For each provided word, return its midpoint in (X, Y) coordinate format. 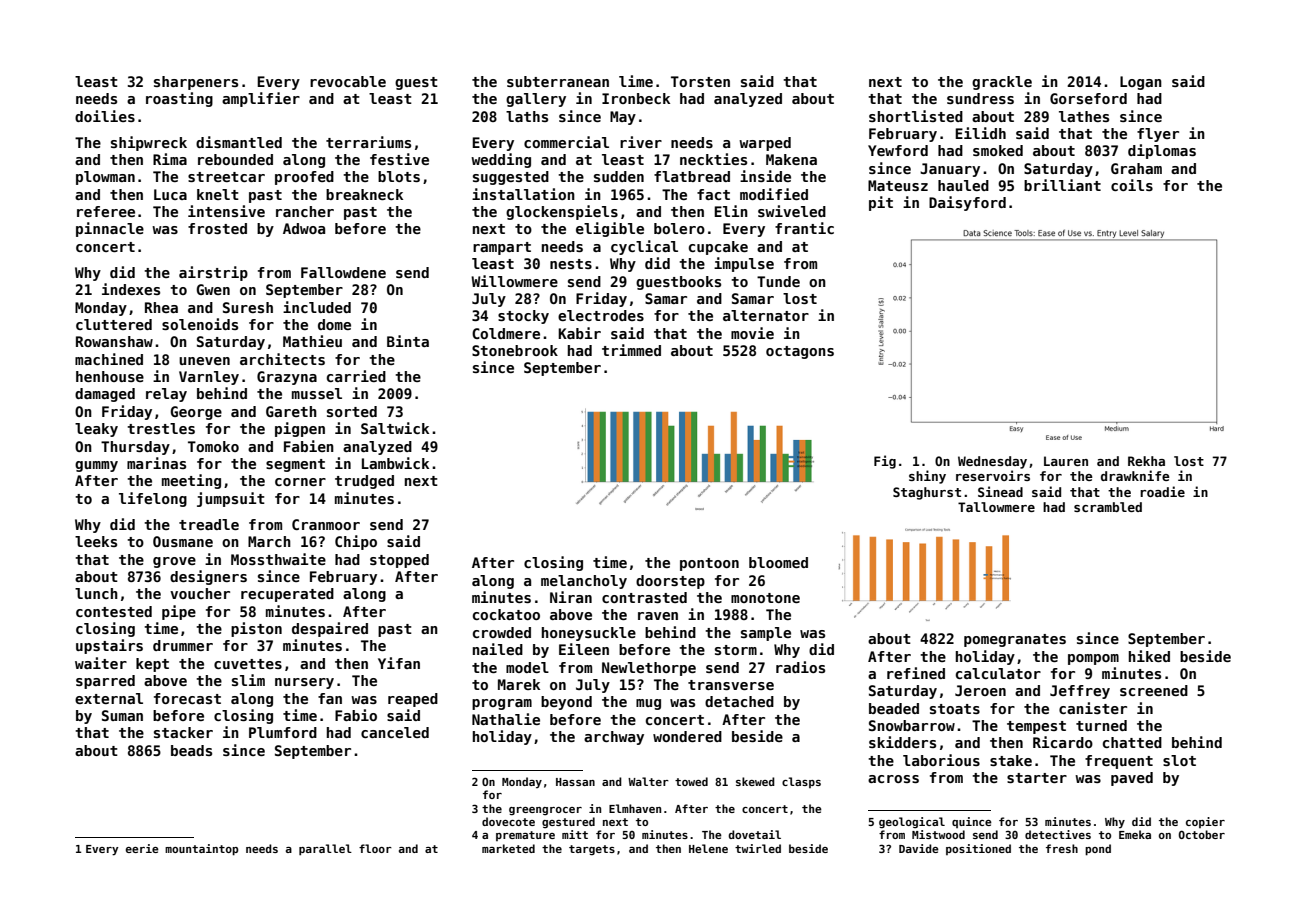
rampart (502, 248)
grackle (1002, 83)
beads (191, 750)
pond (1098, 850)
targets (592, 850)
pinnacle (110, 229)
